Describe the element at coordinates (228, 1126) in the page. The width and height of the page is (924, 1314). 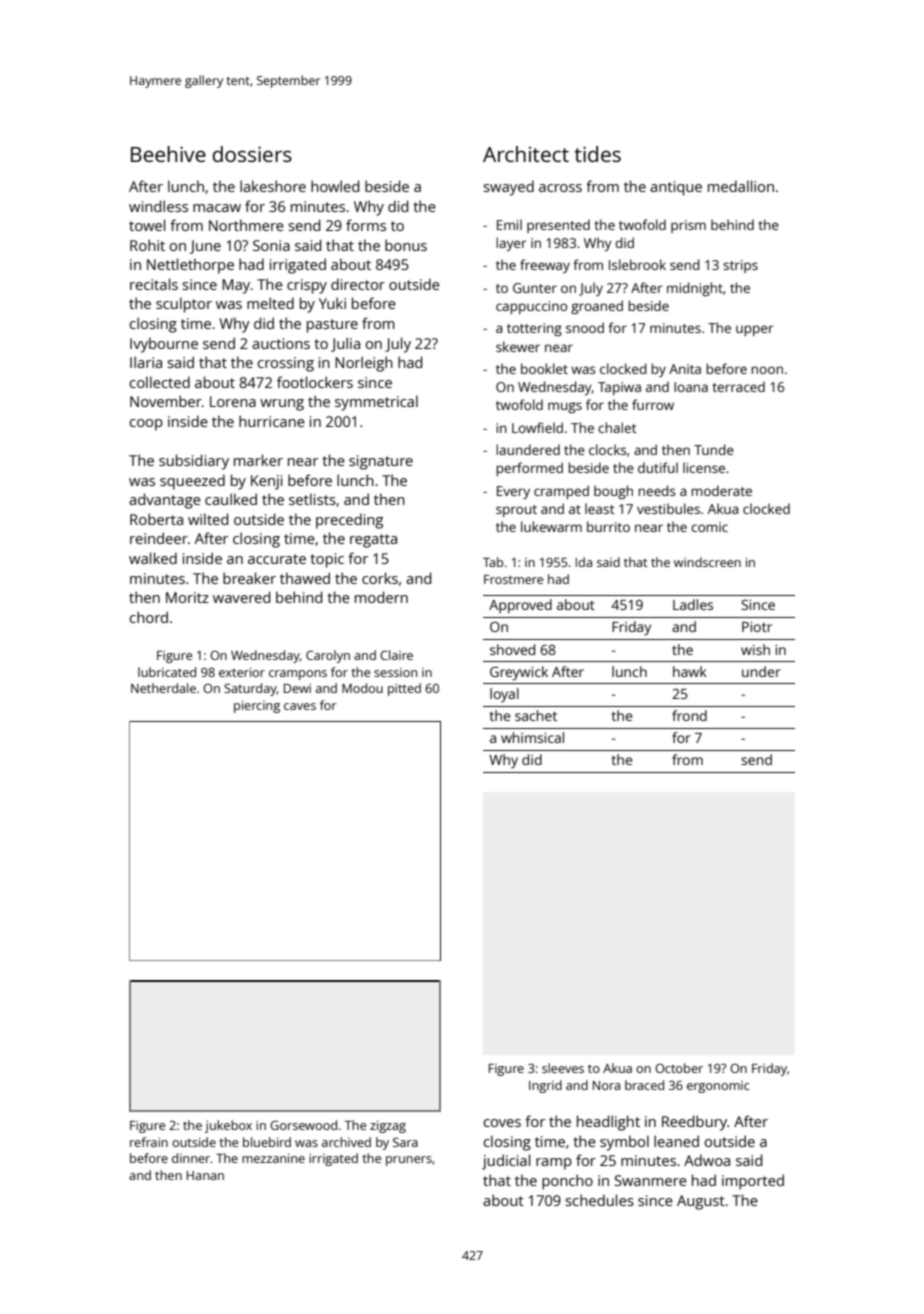
I see `jukebox` at that location.
